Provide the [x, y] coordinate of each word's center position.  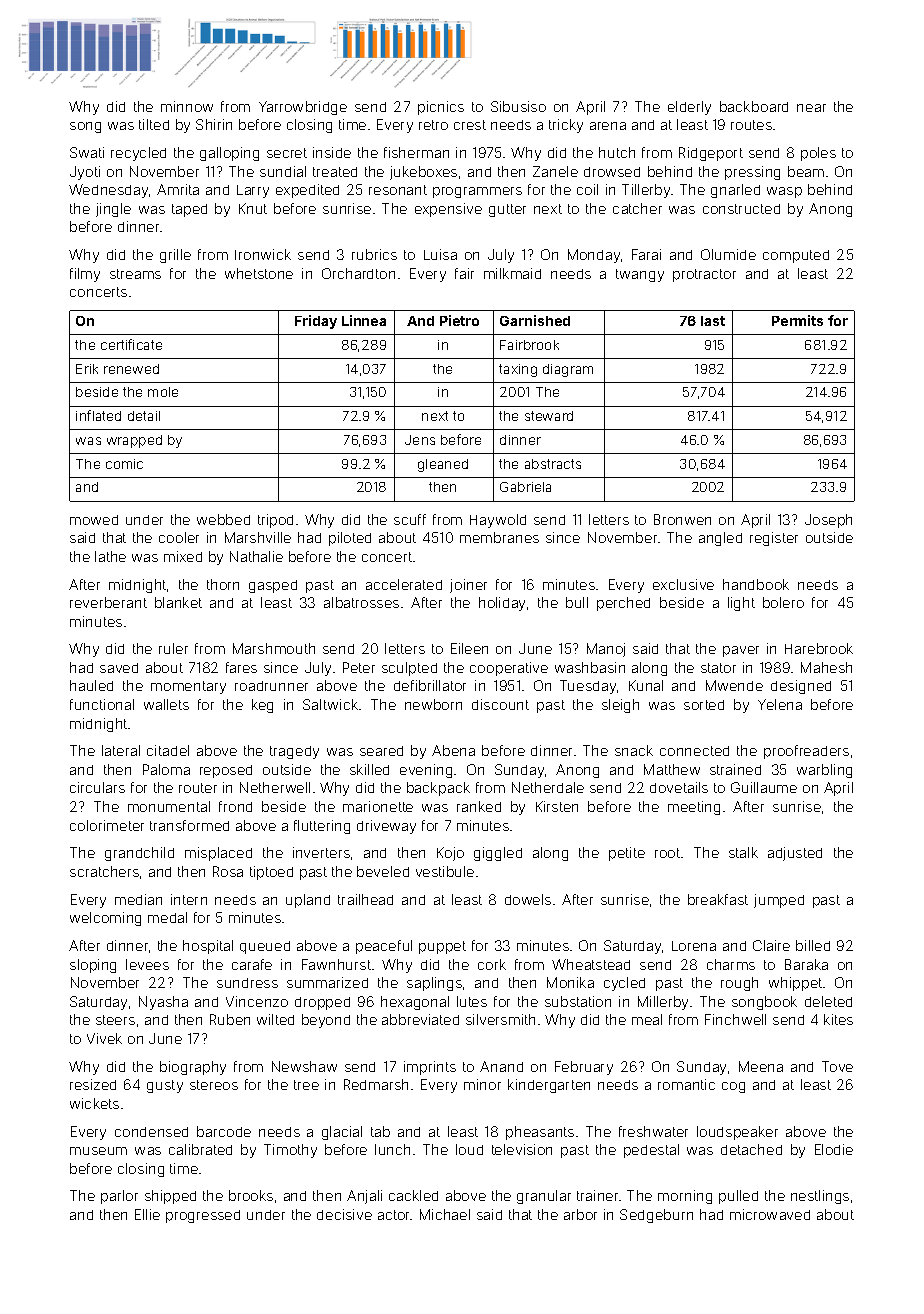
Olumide [728, 254]
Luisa [440, 254]
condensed [151, 1132]
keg [262, 706]
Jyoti [85, 173]
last [713, 321]
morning [685, 1197]
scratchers [104, 871]
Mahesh [826, 667]
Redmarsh [376, 1084]
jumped [779, 901]
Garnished [535, 320]
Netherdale [548, 787]
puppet [442, 947]
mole [163, 392]
